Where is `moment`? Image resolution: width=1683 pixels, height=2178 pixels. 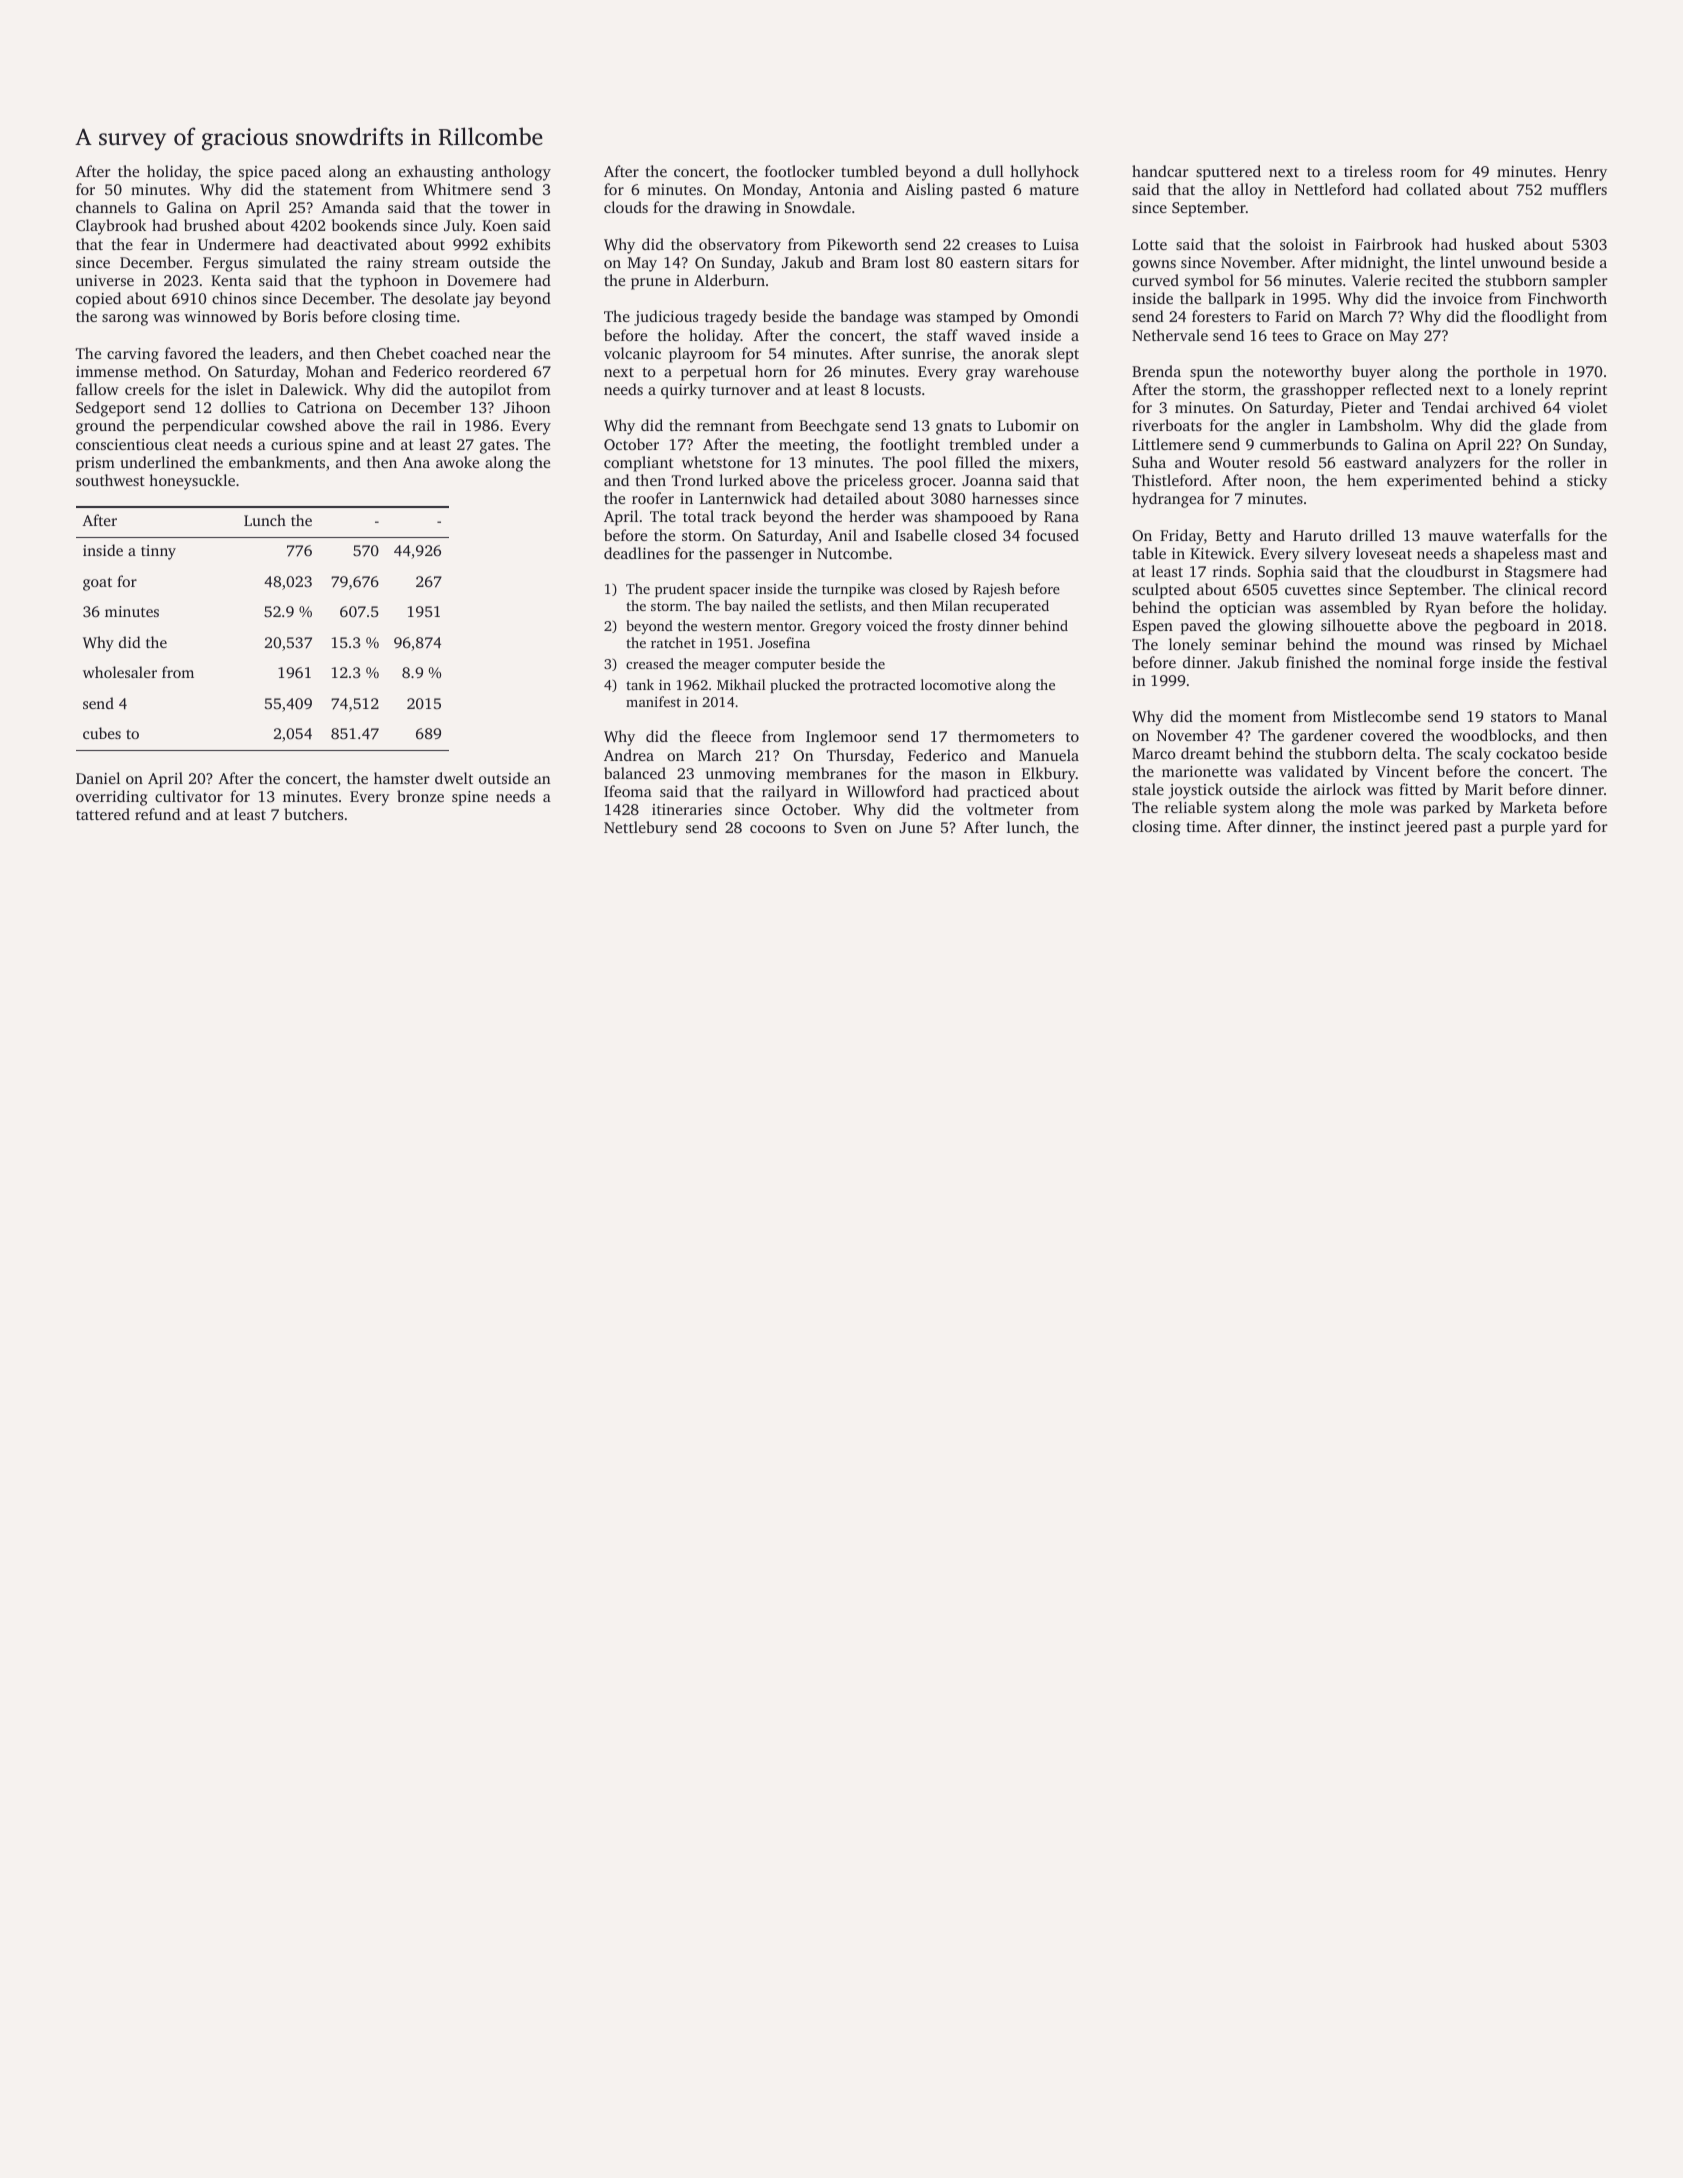
moment is located at coordinates (1257, 717).
